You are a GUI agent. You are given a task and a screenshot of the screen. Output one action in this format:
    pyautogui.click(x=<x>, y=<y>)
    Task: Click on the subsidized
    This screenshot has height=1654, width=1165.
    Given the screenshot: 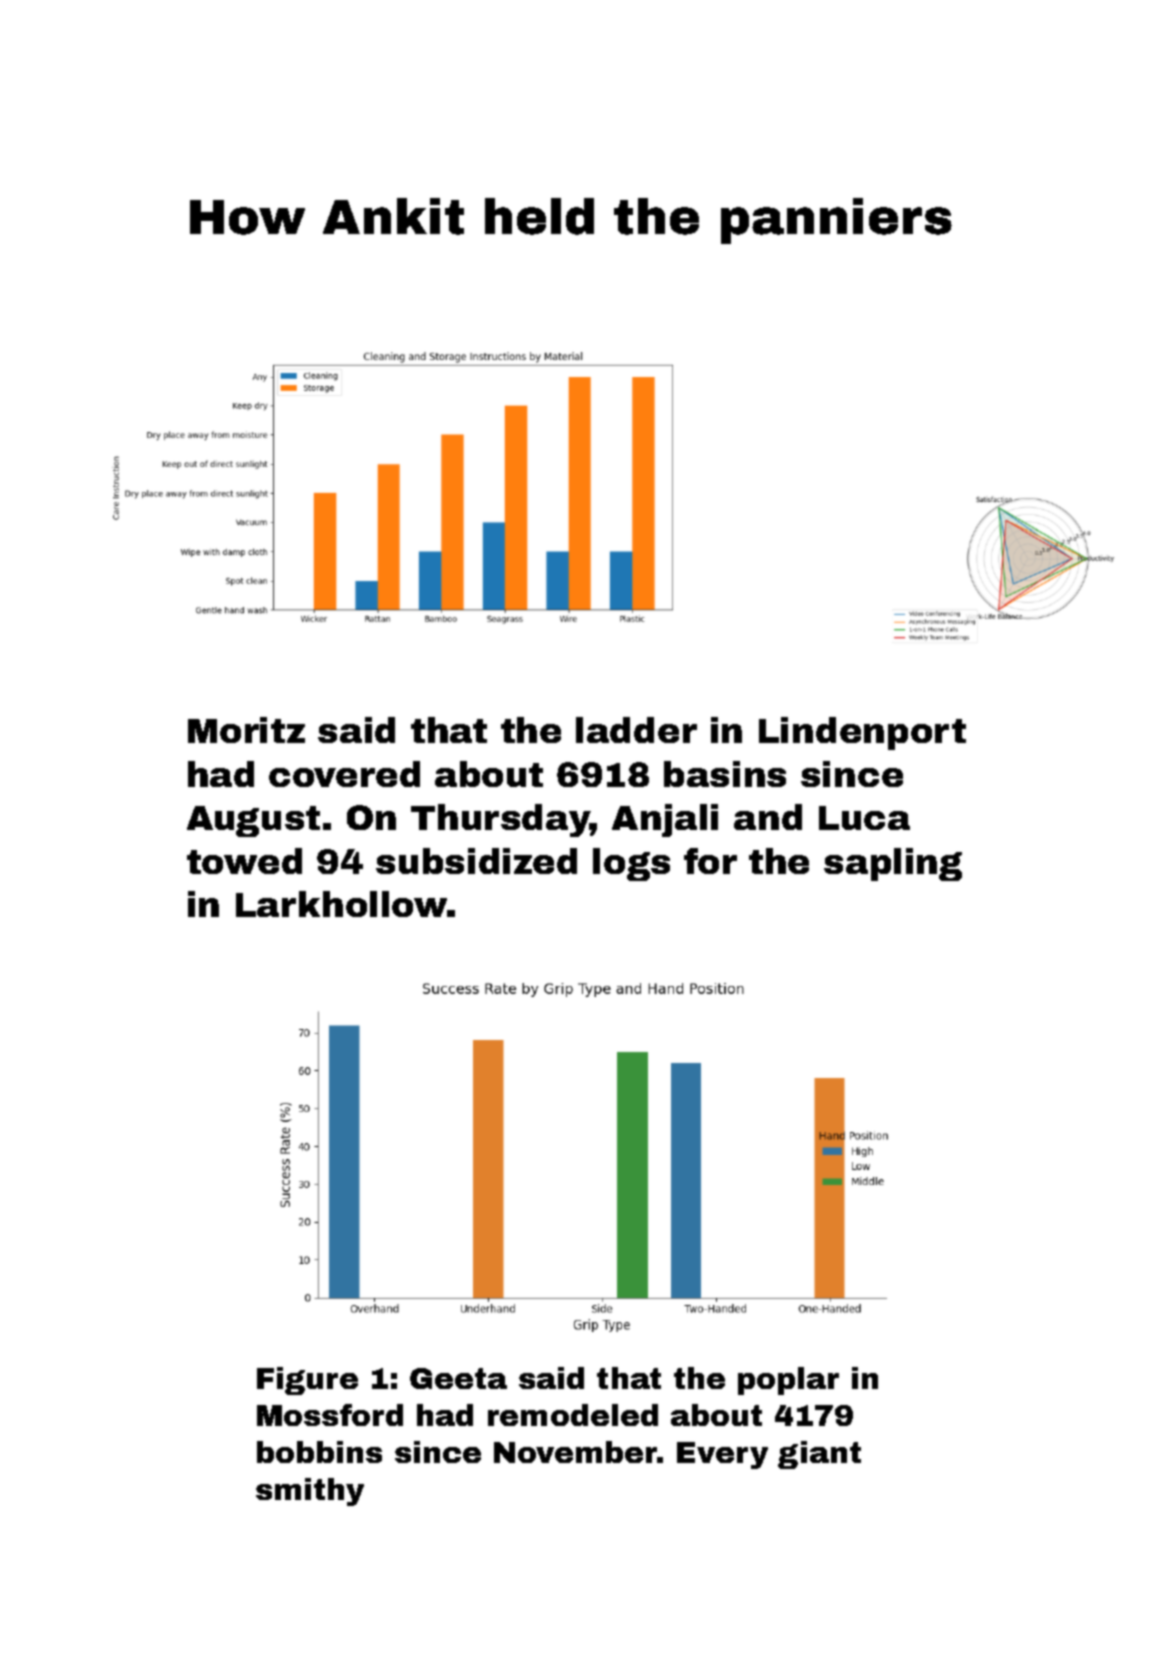 What is the action you would take?
    pyautogui.click(x=476, y=861)
